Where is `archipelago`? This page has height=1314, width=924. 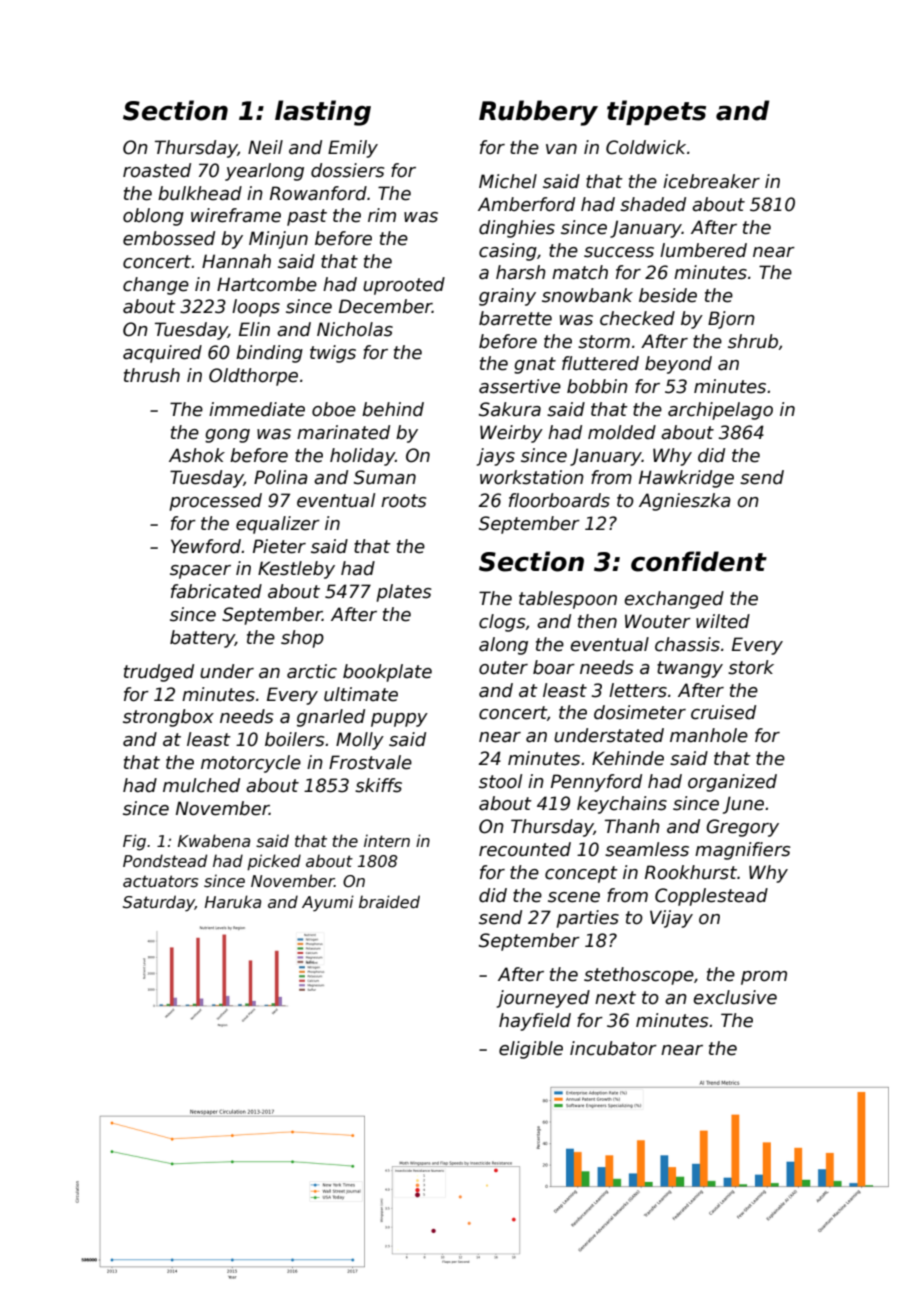 archipelago is located at coordinates (720, 411).
